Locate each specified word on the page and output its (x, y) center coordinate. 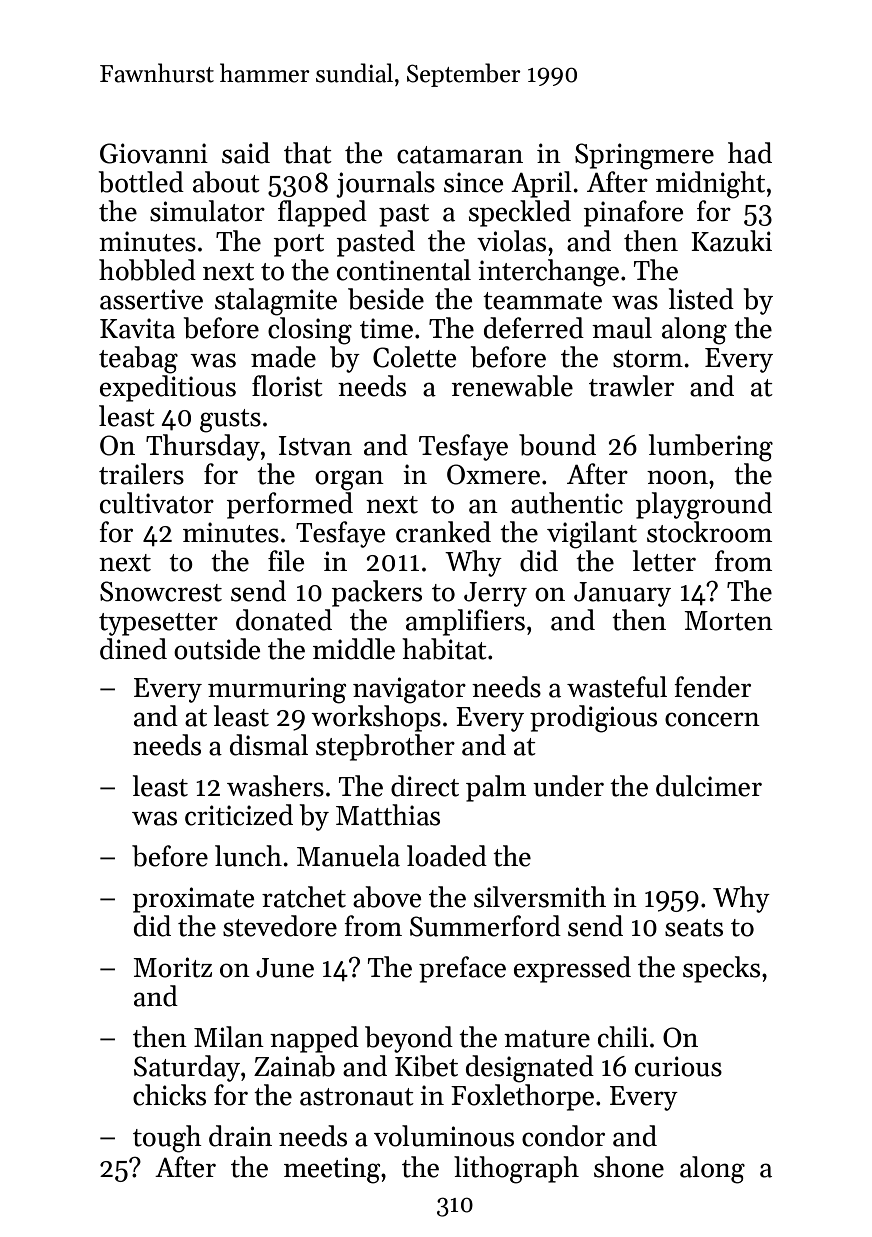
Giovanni (154, 153)
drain (240, 1136)
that (308, 153)
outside (217, 649)
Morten (728, 621)
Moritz (172, 967)
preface (462, 969)
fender (712, 687)
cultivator (157, 503)
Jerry (495, 594)
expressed (572, 969)
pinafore (633, 213)
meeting (332, 1170)
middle (354, 649)
